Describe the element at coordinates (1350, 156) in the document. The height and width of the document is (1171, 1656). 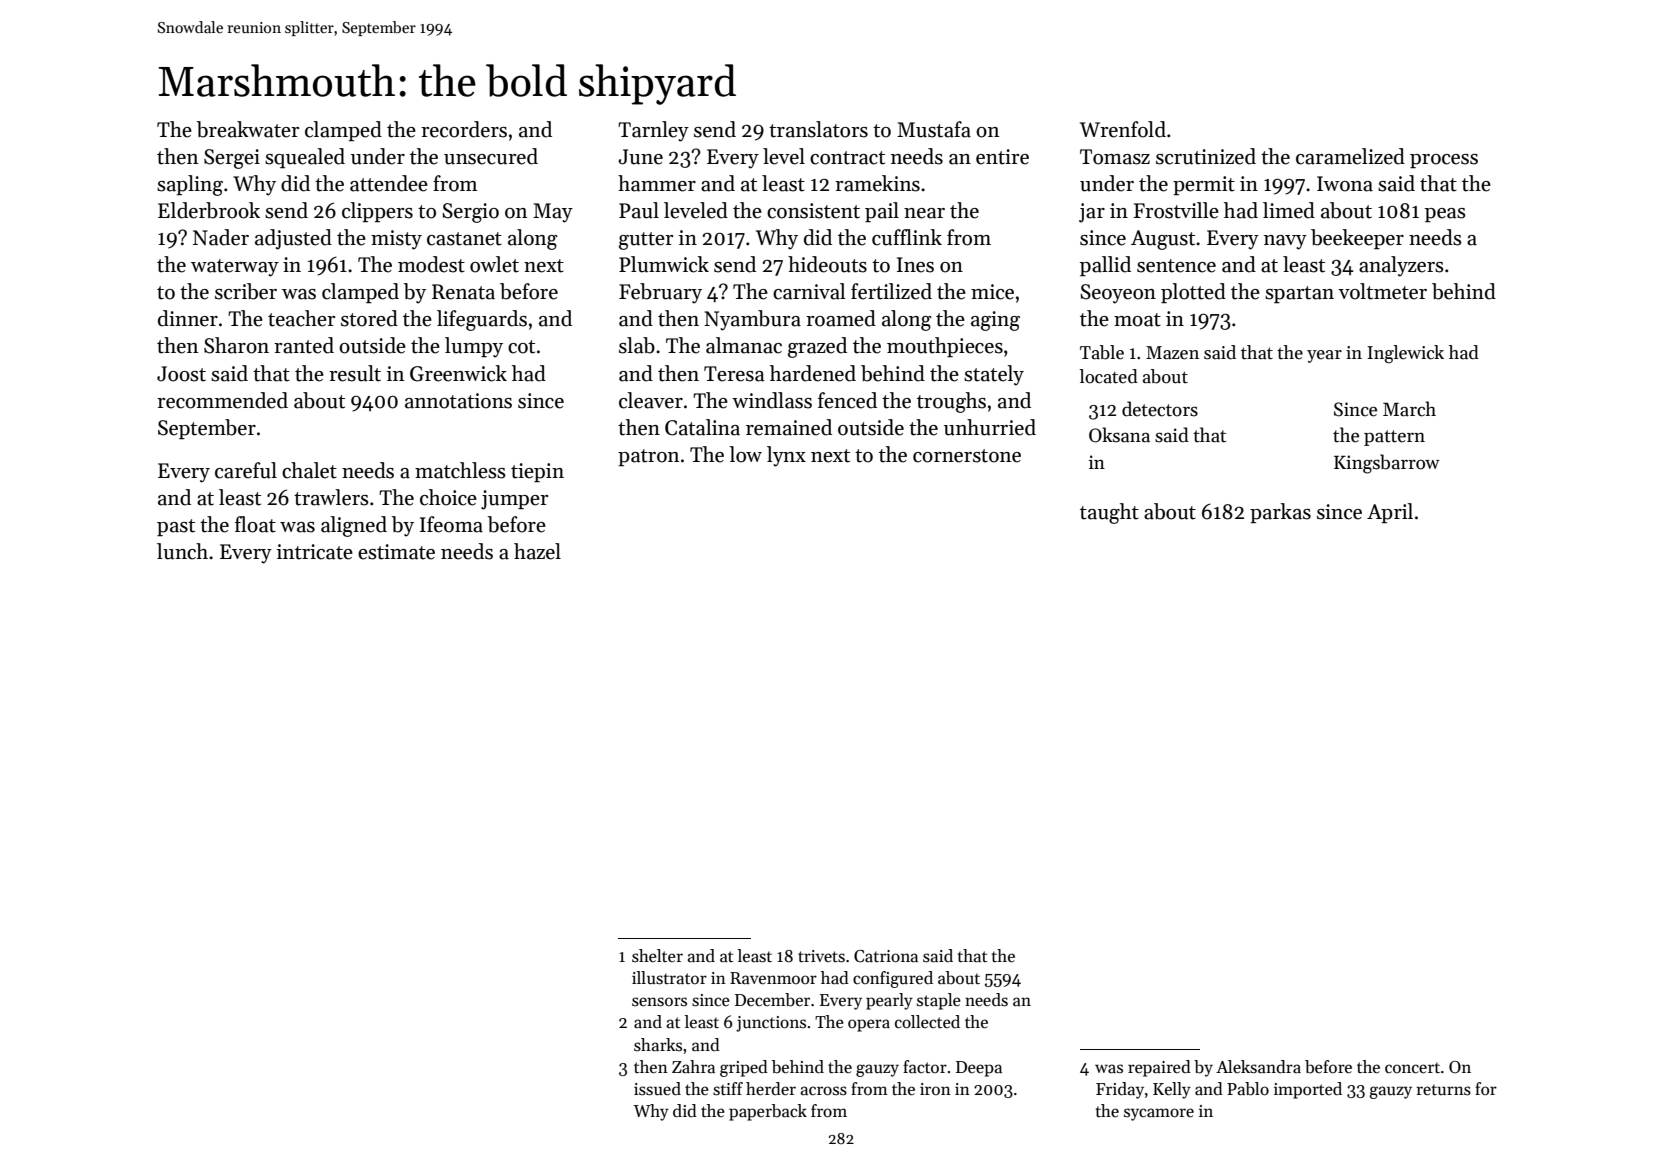
I see `caramelized` at that location.
